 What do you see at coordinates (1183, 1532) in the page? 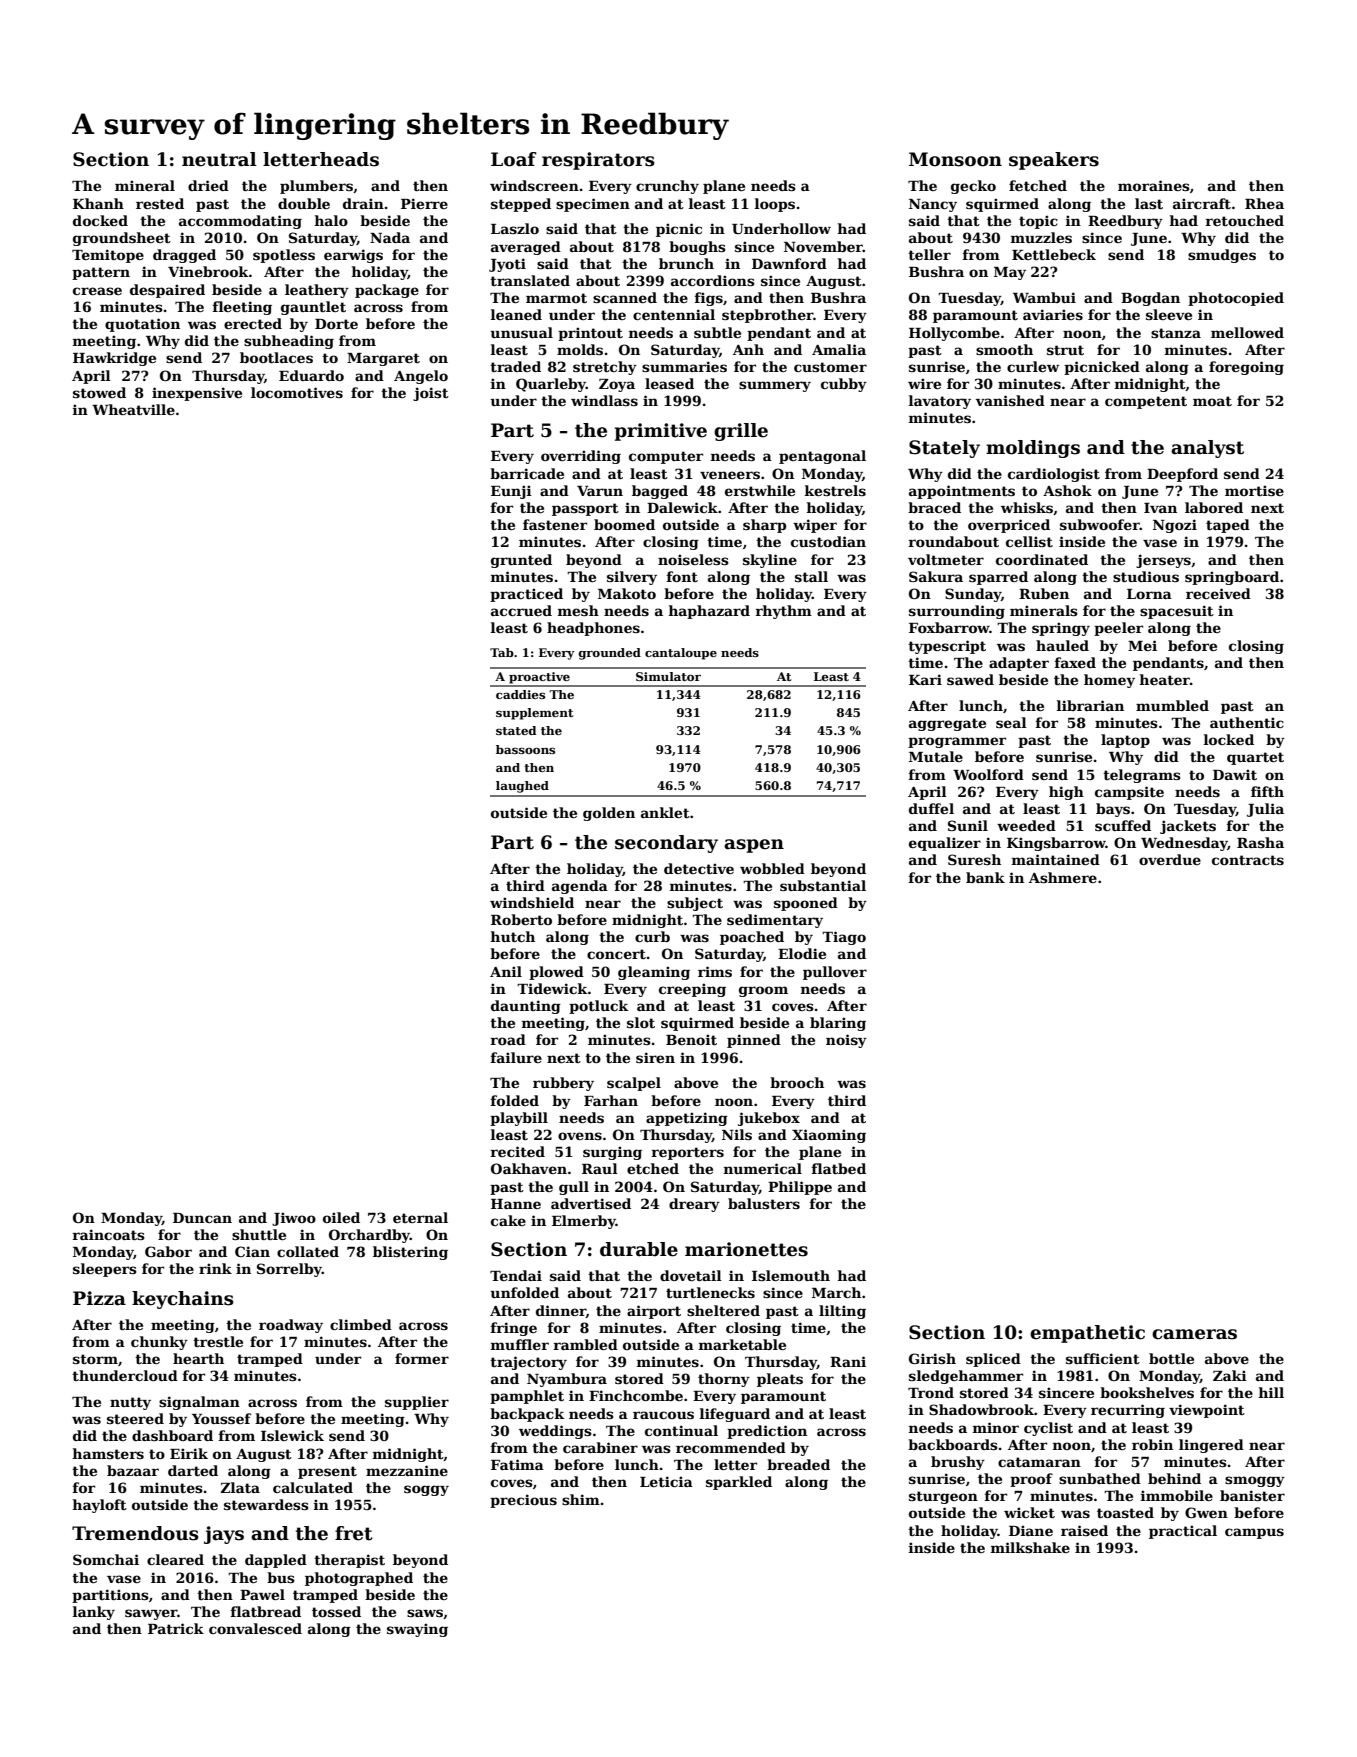
I see `practical` at bounding box center [1183, 1532].
